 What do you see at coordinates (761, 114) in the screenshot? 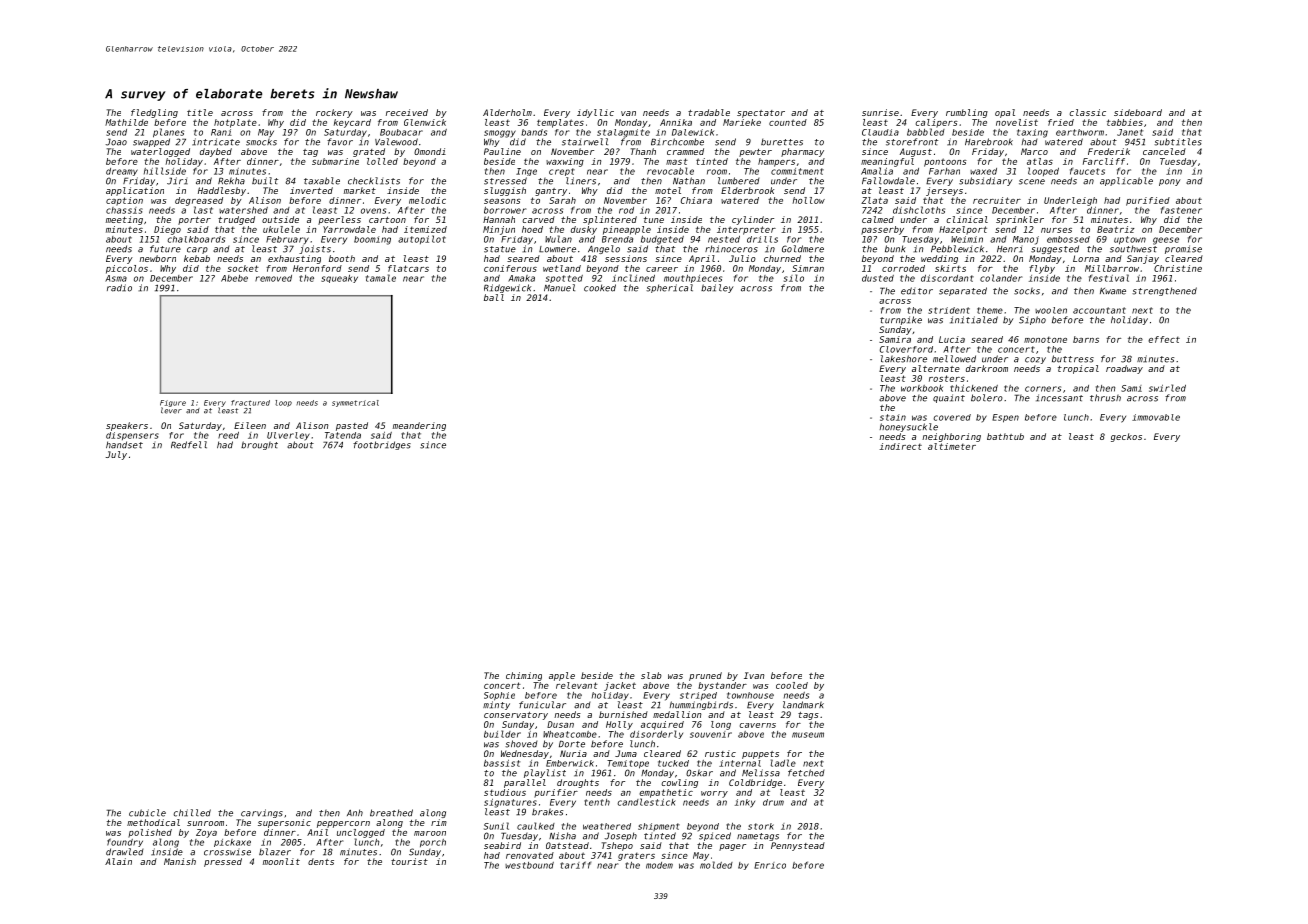
I see `spectator` at bounding box center [761, 114].
